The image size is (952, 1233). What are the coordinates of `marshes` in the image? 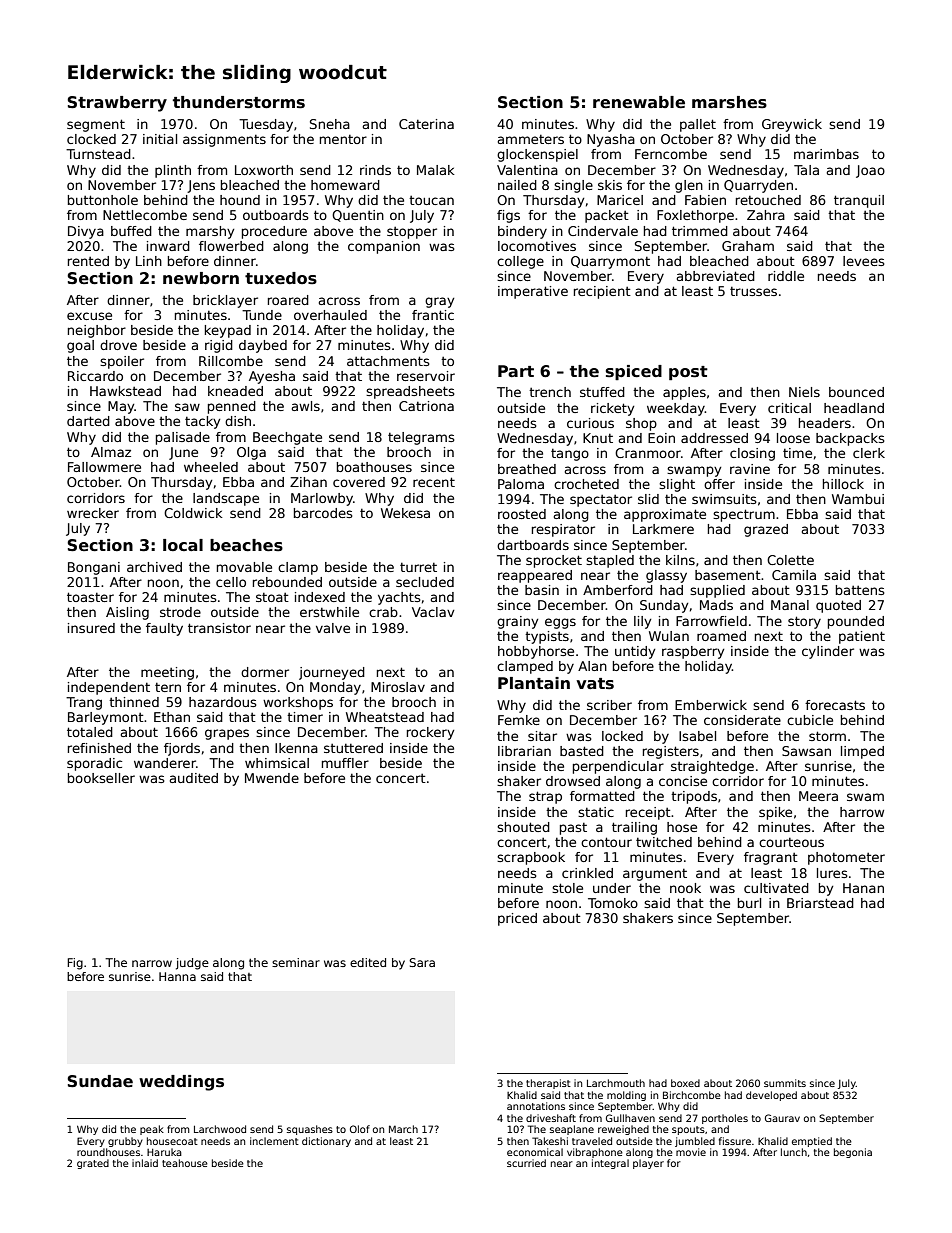 It's located at (729, 102).
